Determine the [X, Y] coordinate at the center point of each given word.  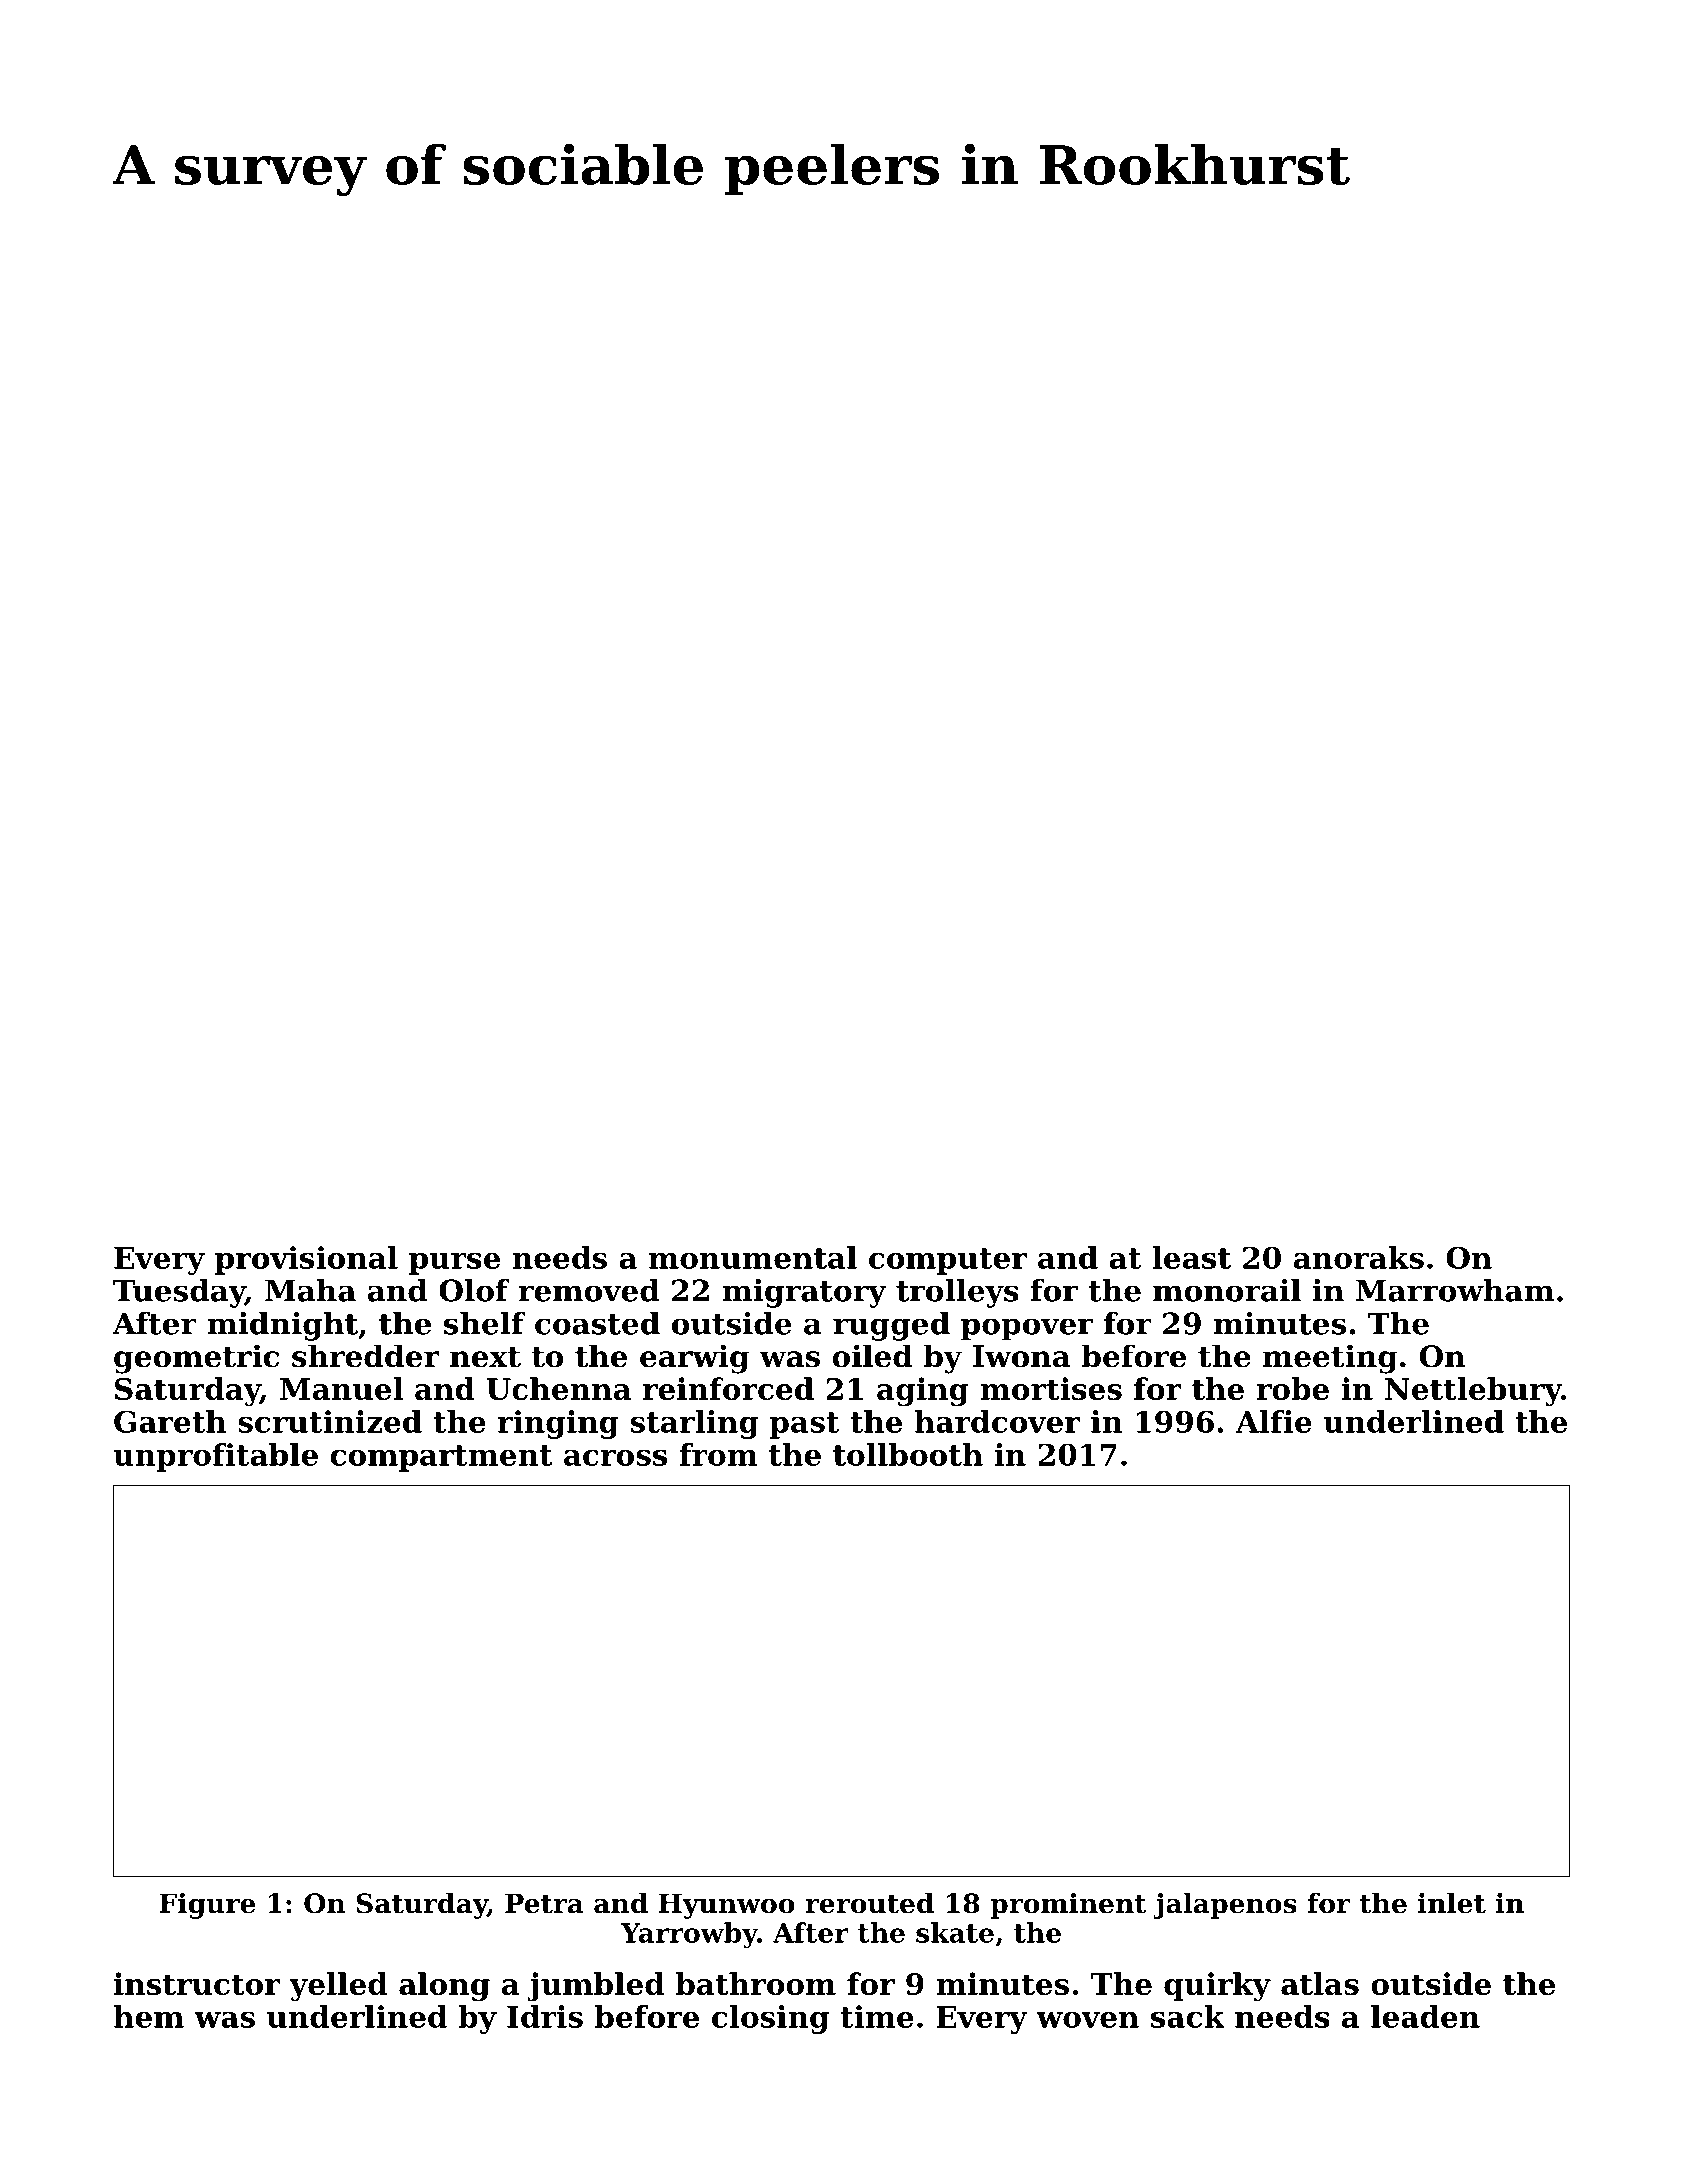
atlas [1320, 1983]
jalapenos [1225, 1906]
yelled [338, 1987]
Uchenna [558, 1388]
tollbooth [908, 1454]
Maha [310, 1290]
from [718, 1454]
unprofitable [215, 1457]
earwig [694, 1359]
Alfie [1274, 1421]
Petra [544, 1903]
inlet [1452, 1903]
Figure [207, 1906]
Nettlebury [1473, 1392]
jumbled [596, 1987]
